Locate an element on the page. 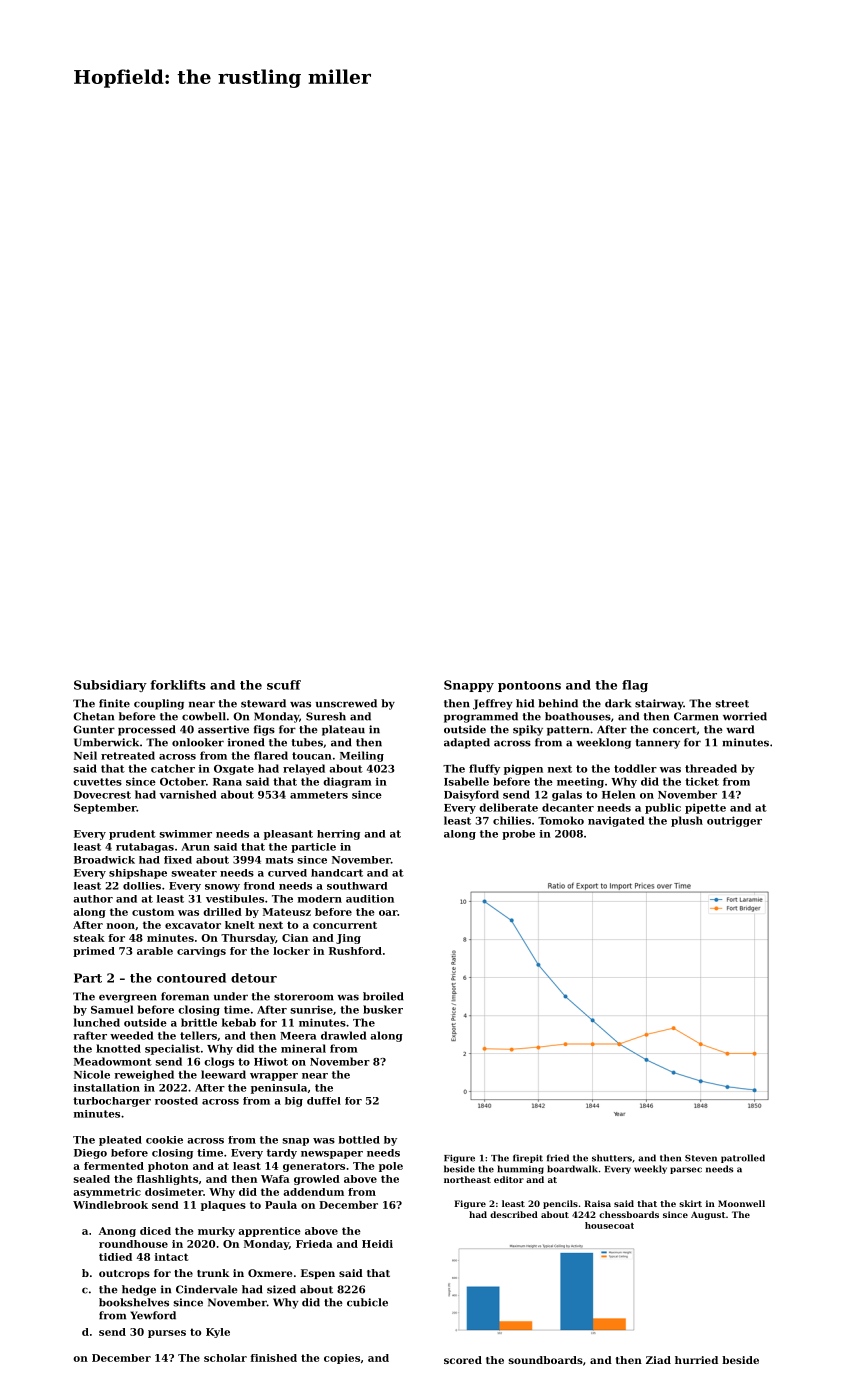 The height and width of the page is (1400, 849). scored is located at coordinates (463, 1360).
